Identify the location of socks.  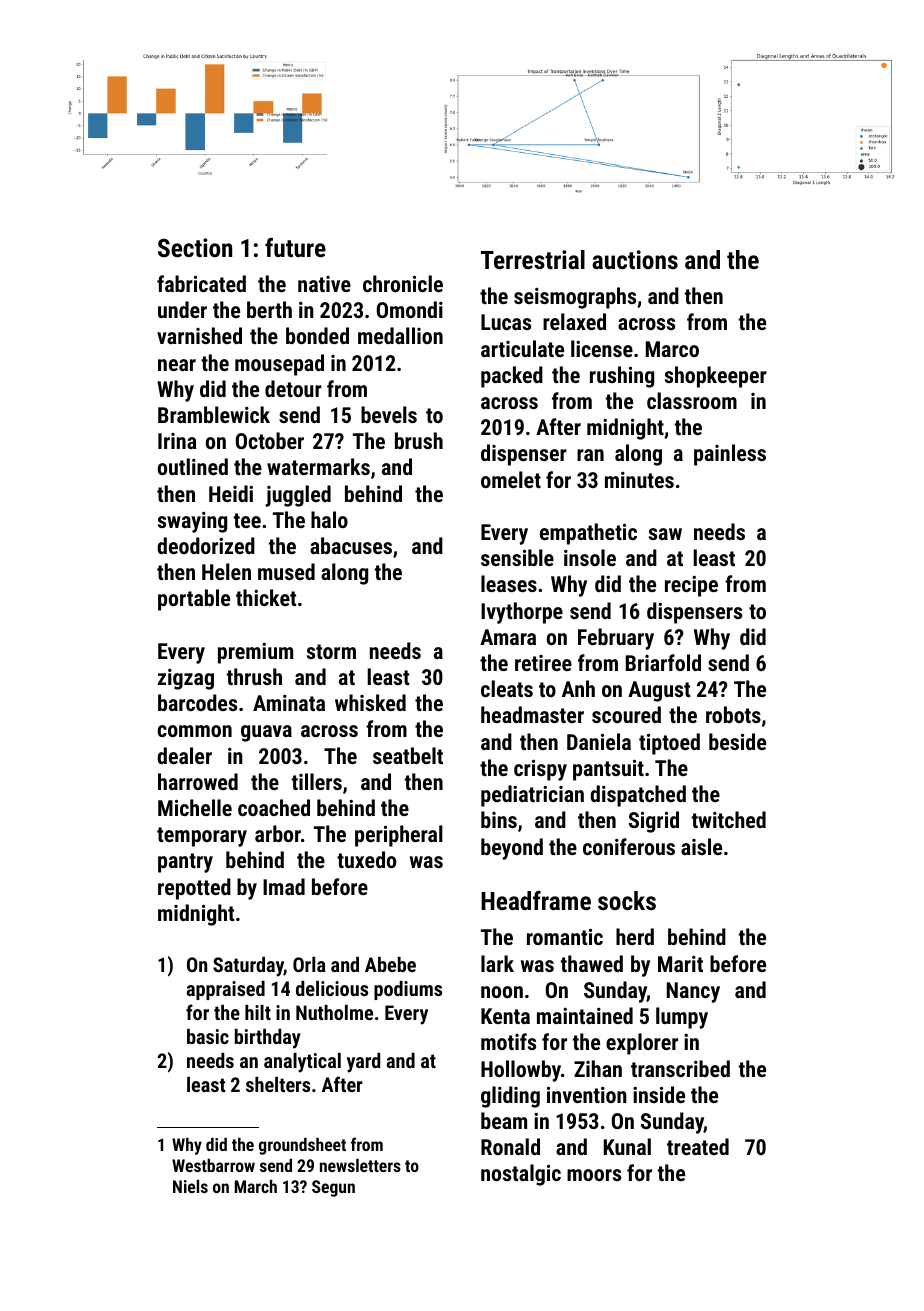
(627, 900).
